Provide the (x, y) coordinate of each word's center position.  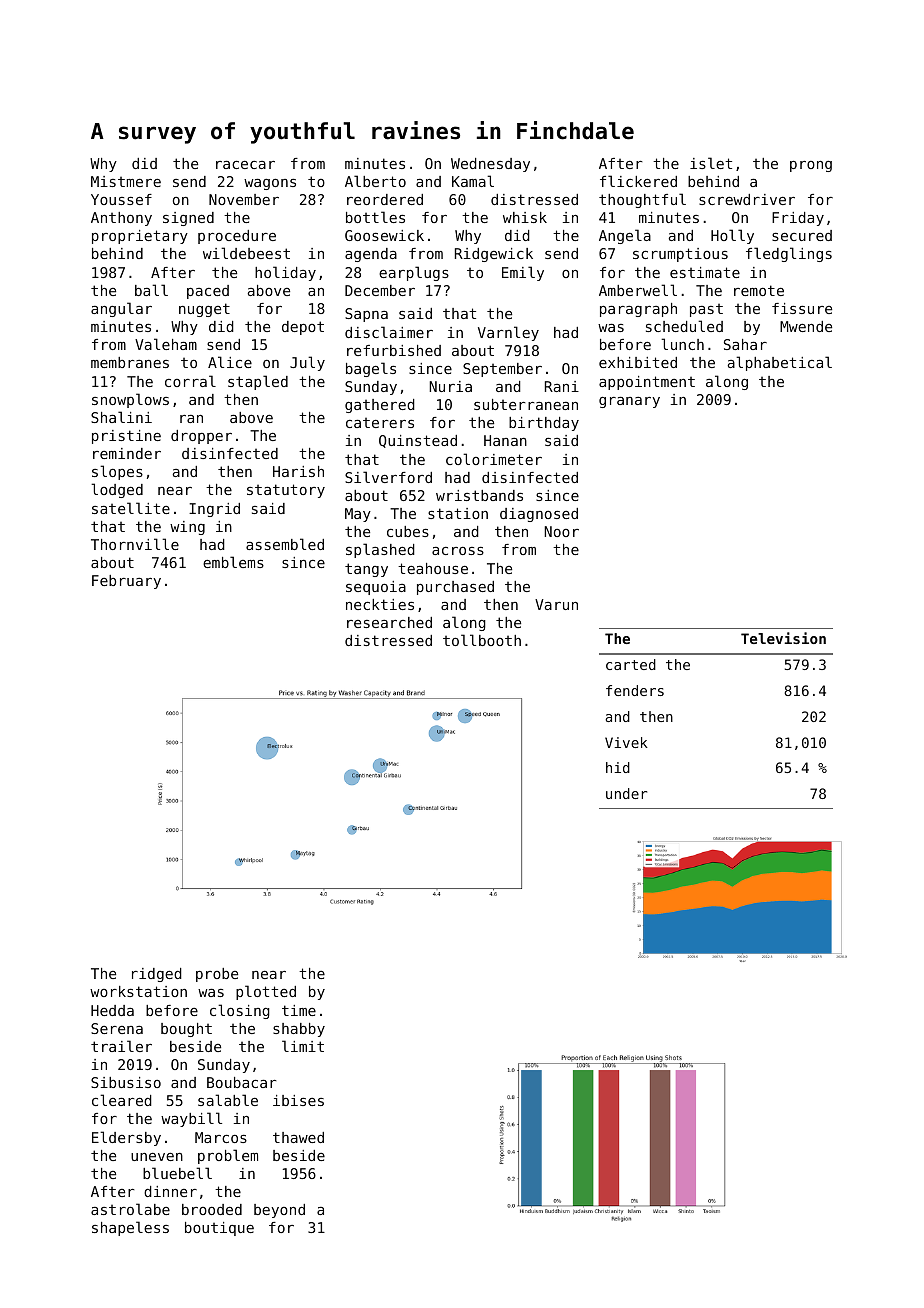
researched (389, 622)
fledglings (789, 254)
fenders (635, 690)
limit (303, 1046)
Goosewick (384, 235)
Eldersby (126, 1138)
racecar (245, 165)
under (626, 793)
